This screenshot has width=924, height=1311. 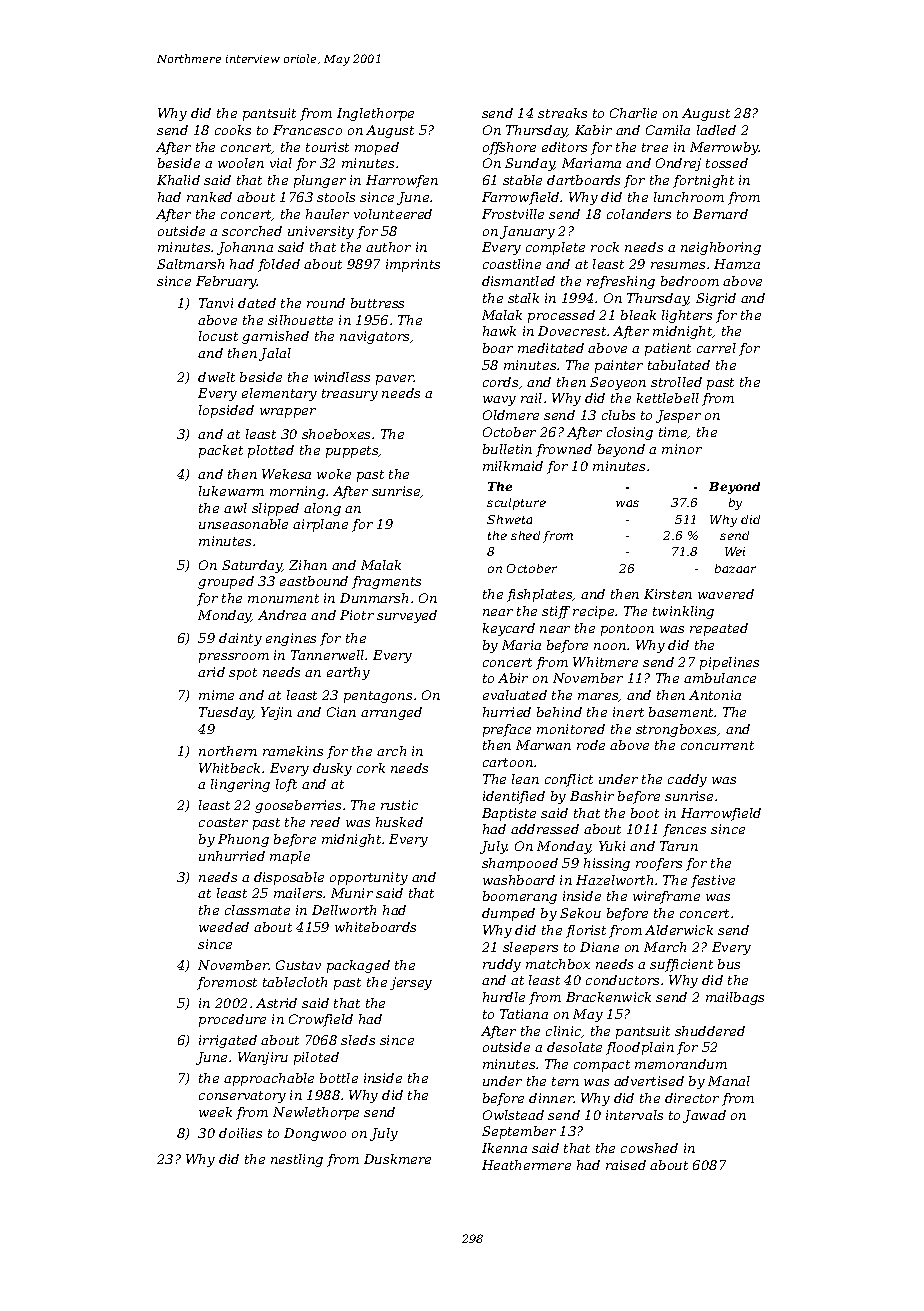 I want to click on arid, so click(x=211, y=672).
